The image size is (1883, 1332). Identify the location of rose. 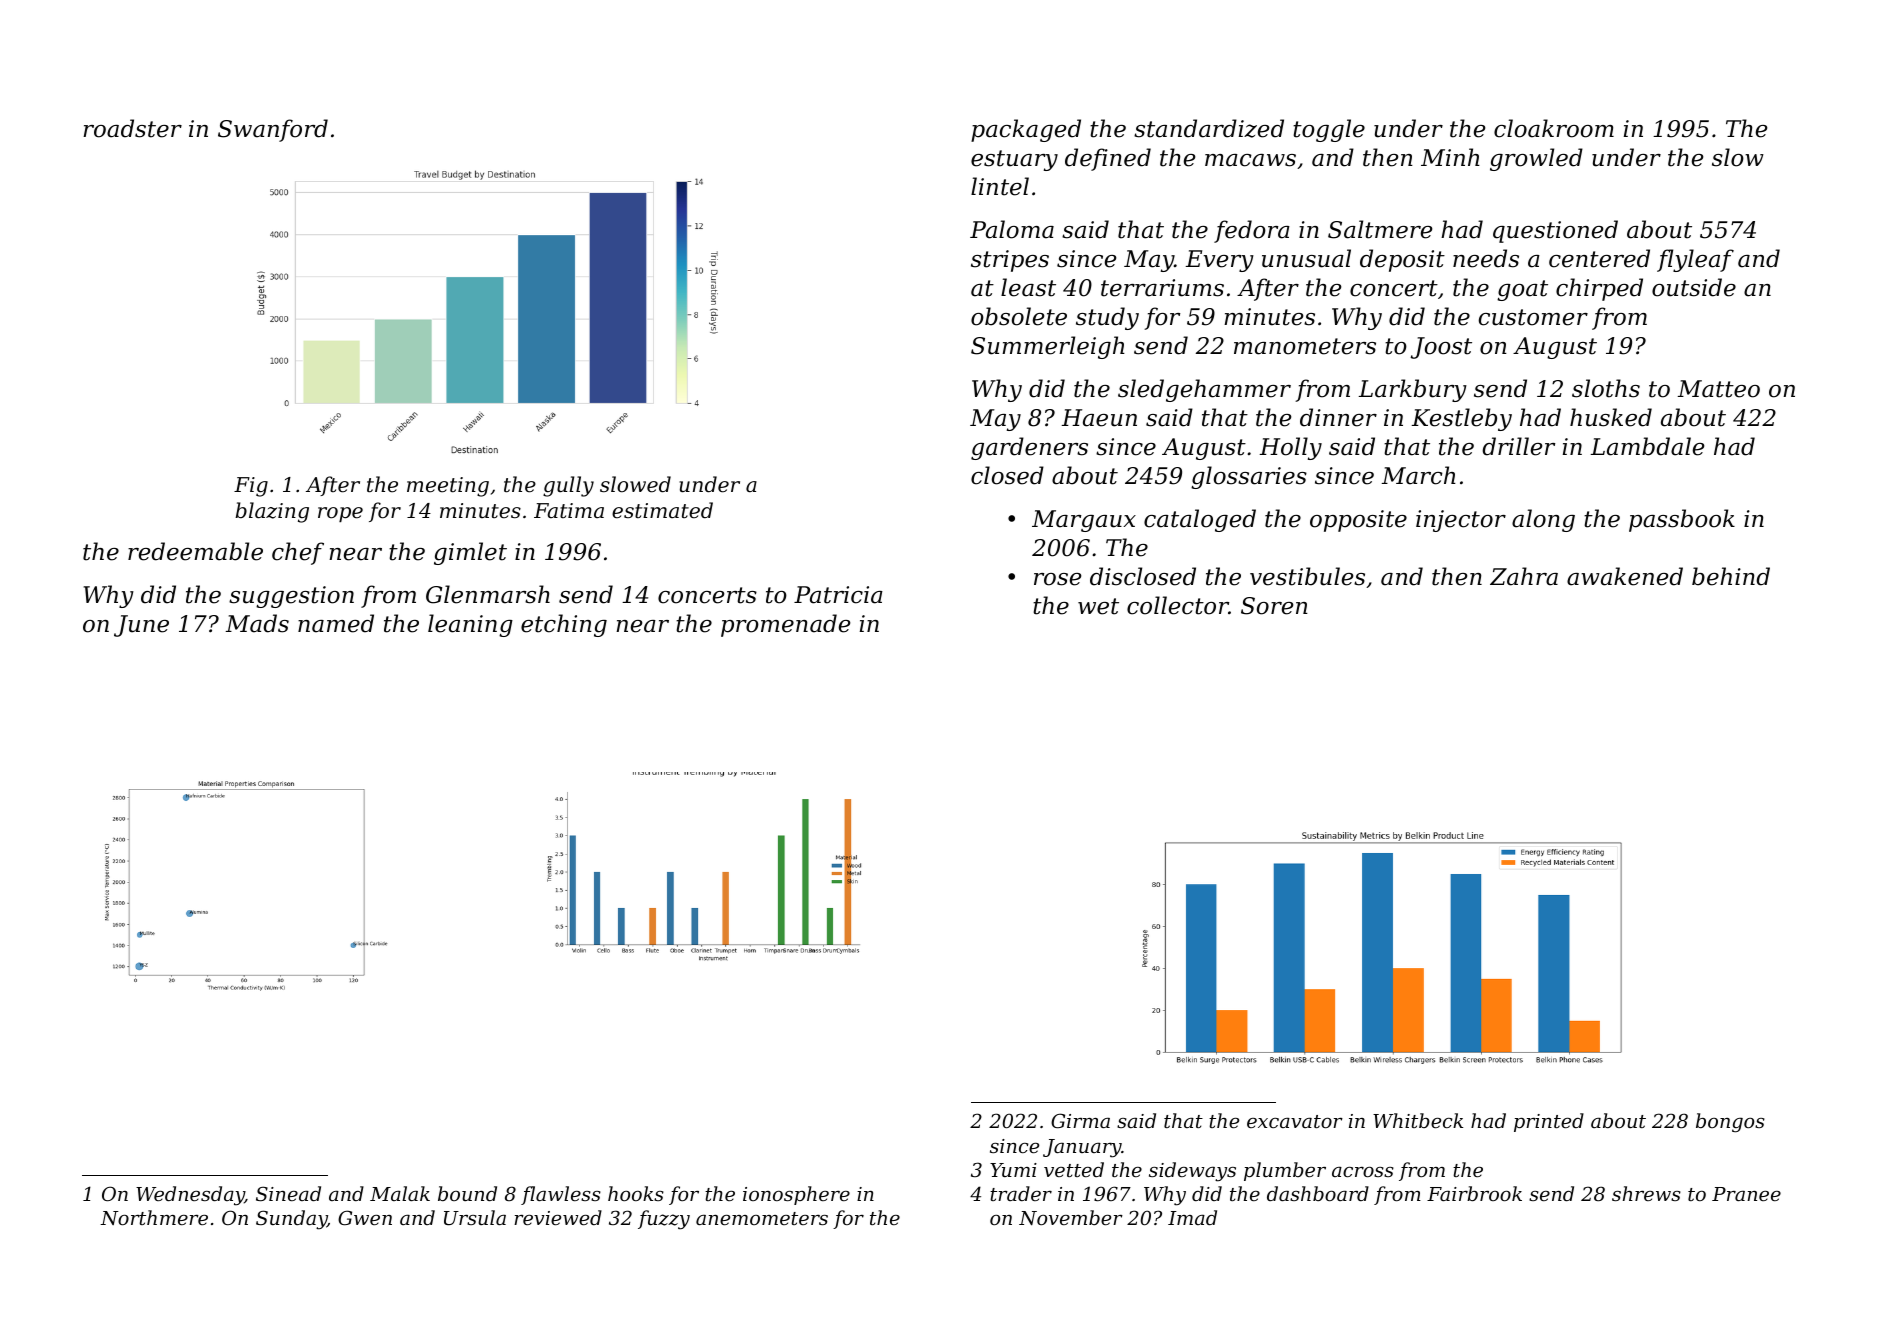
(1057, 579).
